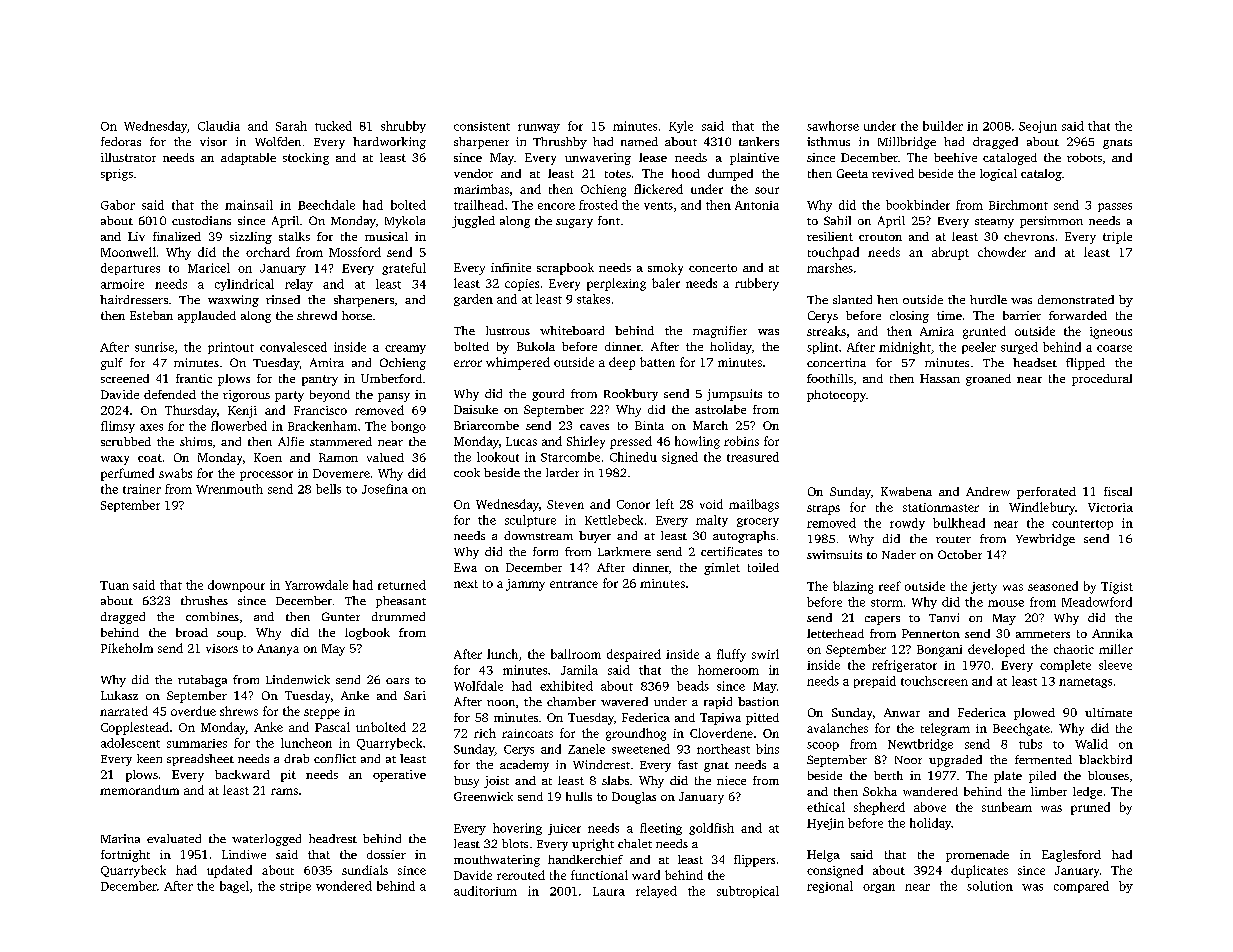 Image resolution: width=1233 pixels, height=952 pixels. What do you see at coordinates (125, 378) in the page?
I see `screened` at bounding box center [125, 378].
